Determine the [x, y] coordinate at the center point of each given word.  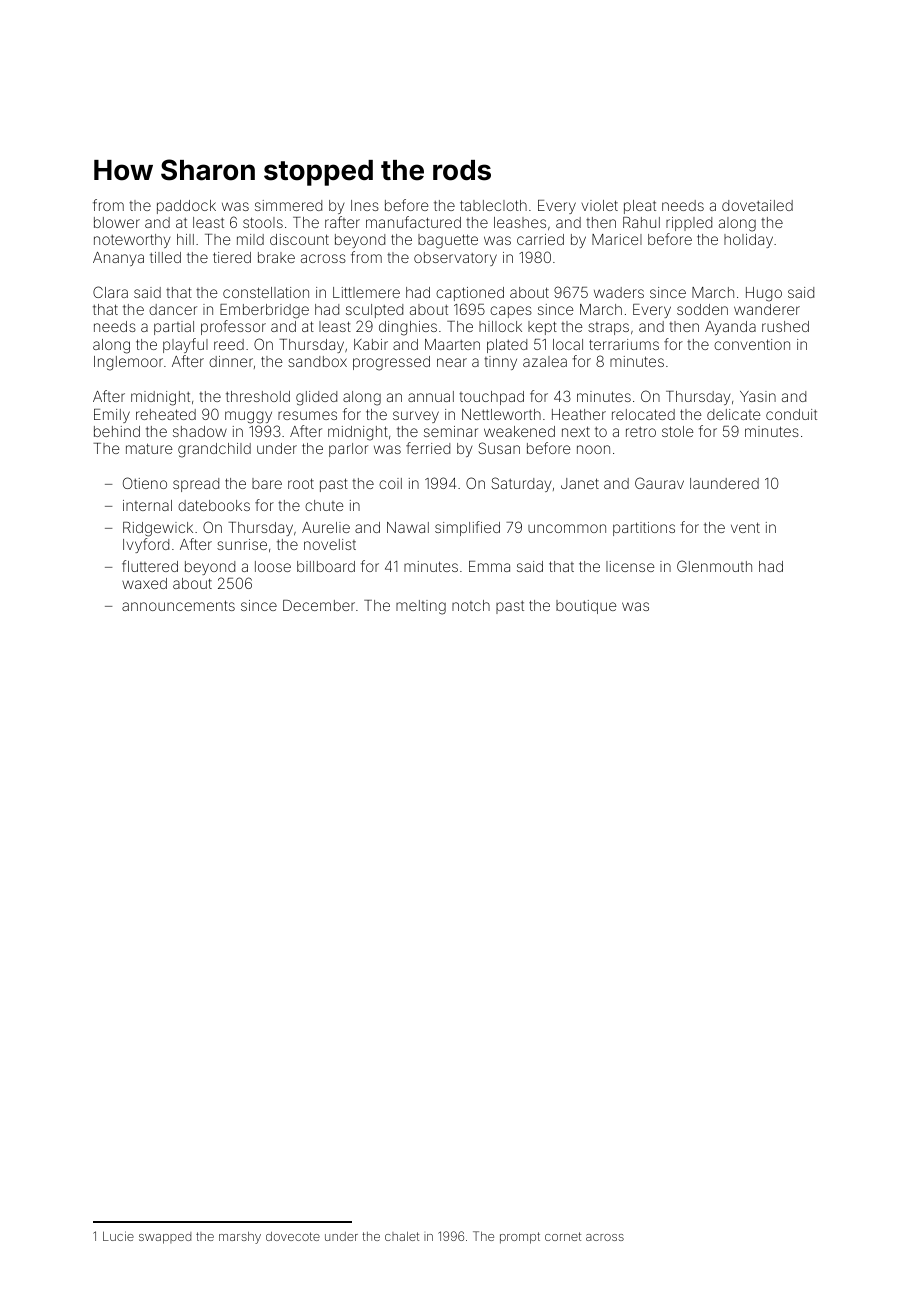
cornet [563, 1236]
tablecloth [493, 205]
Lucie [118, 1236]
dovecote [293, 1236]
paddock [186, 207]
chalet [402, 1236]
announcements [178, 605]
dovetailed [757, 205]
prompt [520, 1238]
